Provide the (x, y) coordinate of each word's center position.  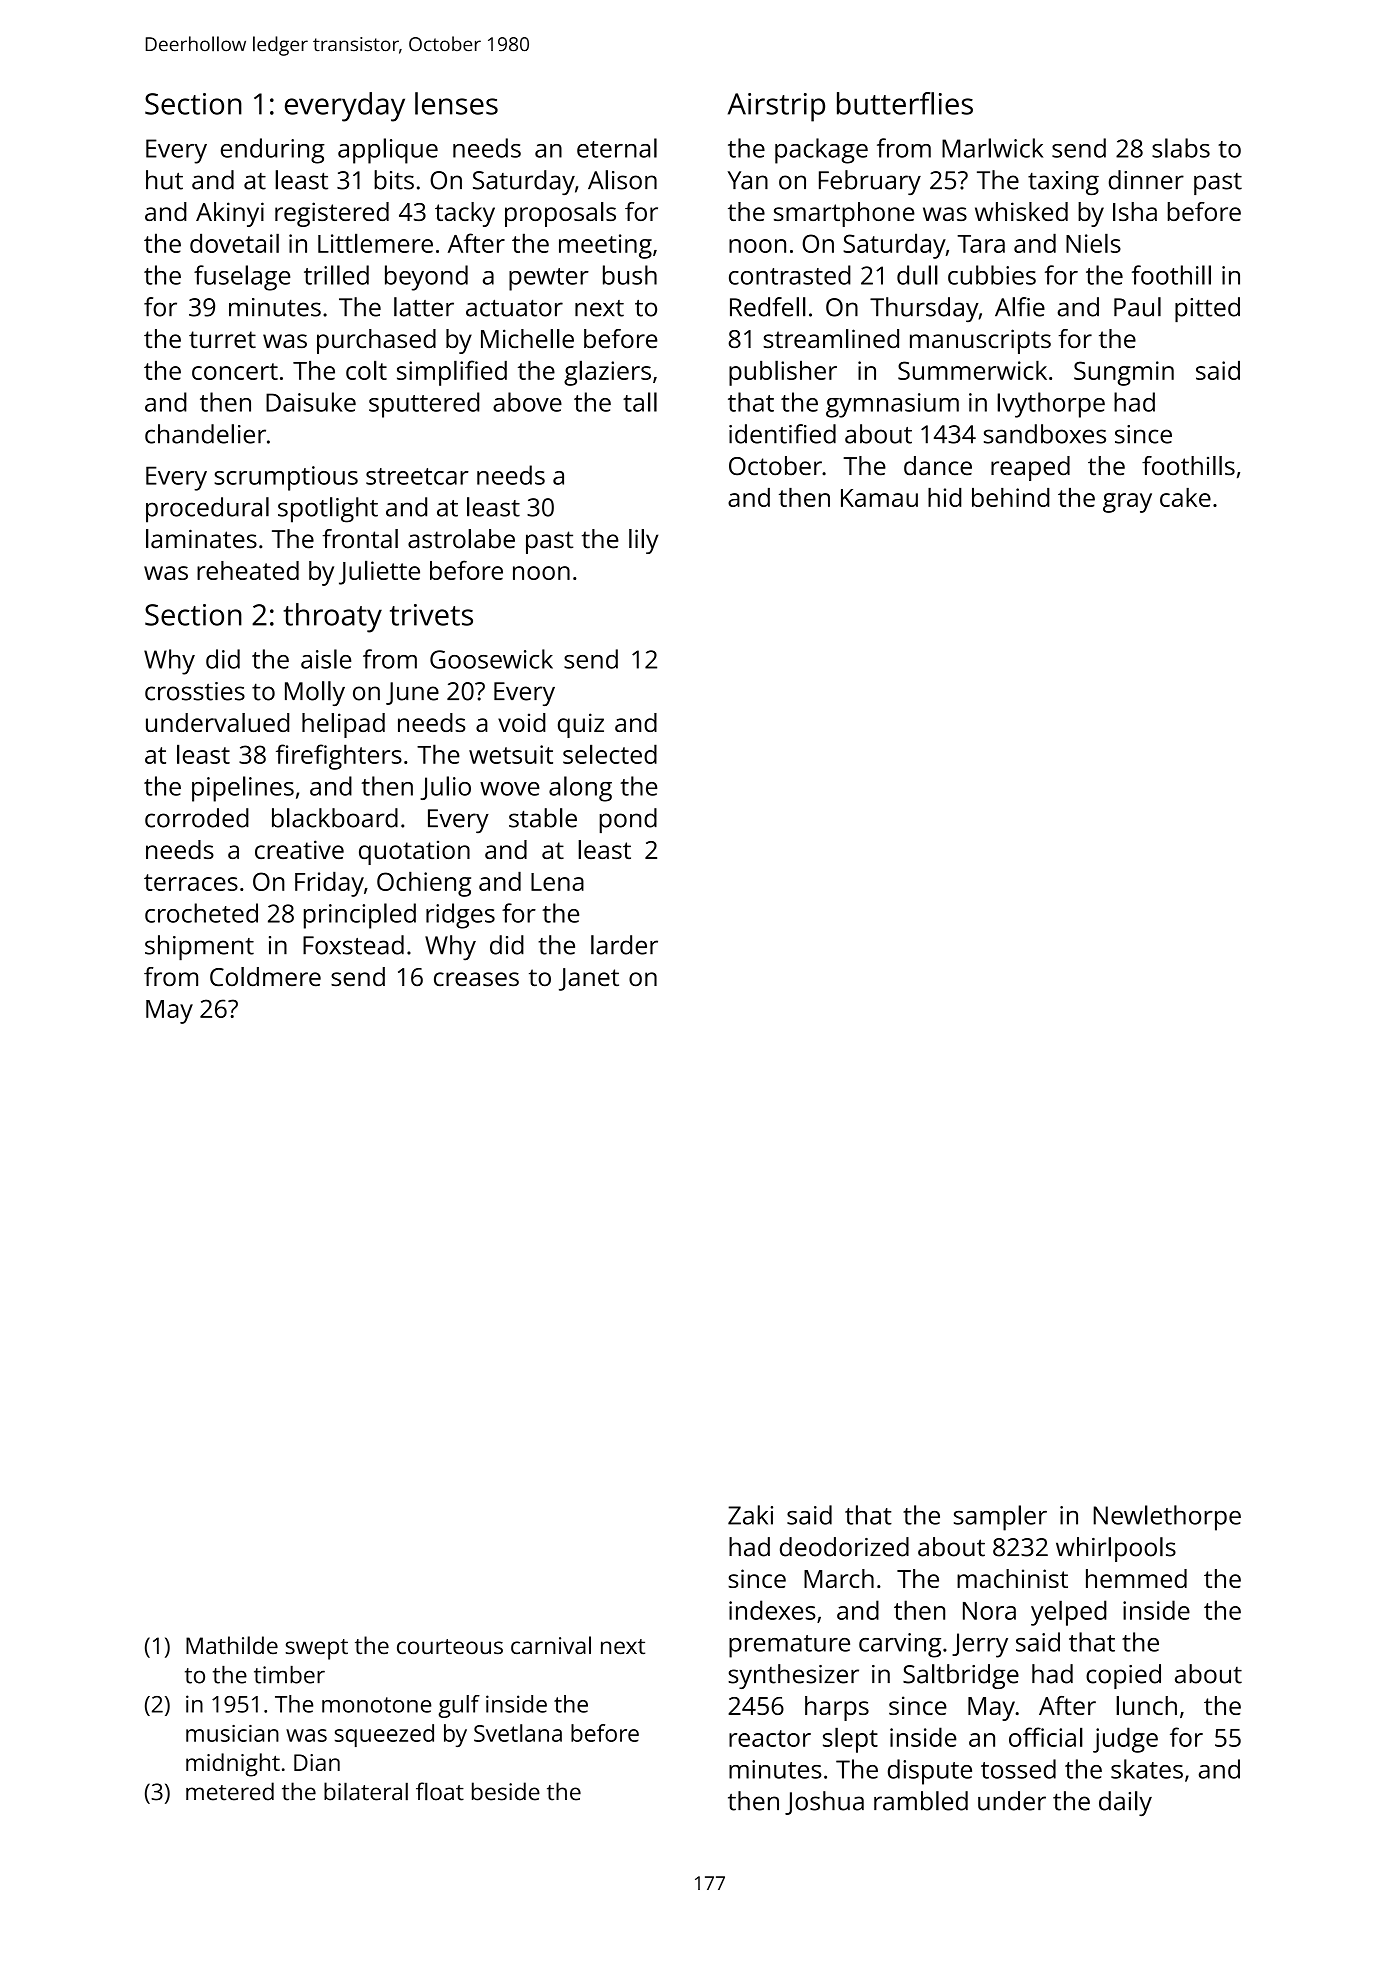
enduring (273, 151)
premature (789, 1646)
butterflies (905, 103)
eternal (617, 148)
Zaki (750, 1515)
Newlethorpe (1167, 1518)
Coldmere (265, 977)
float (440, 1791)
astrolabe (461, 539)
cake (1185, 497)
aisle (326, 659)
